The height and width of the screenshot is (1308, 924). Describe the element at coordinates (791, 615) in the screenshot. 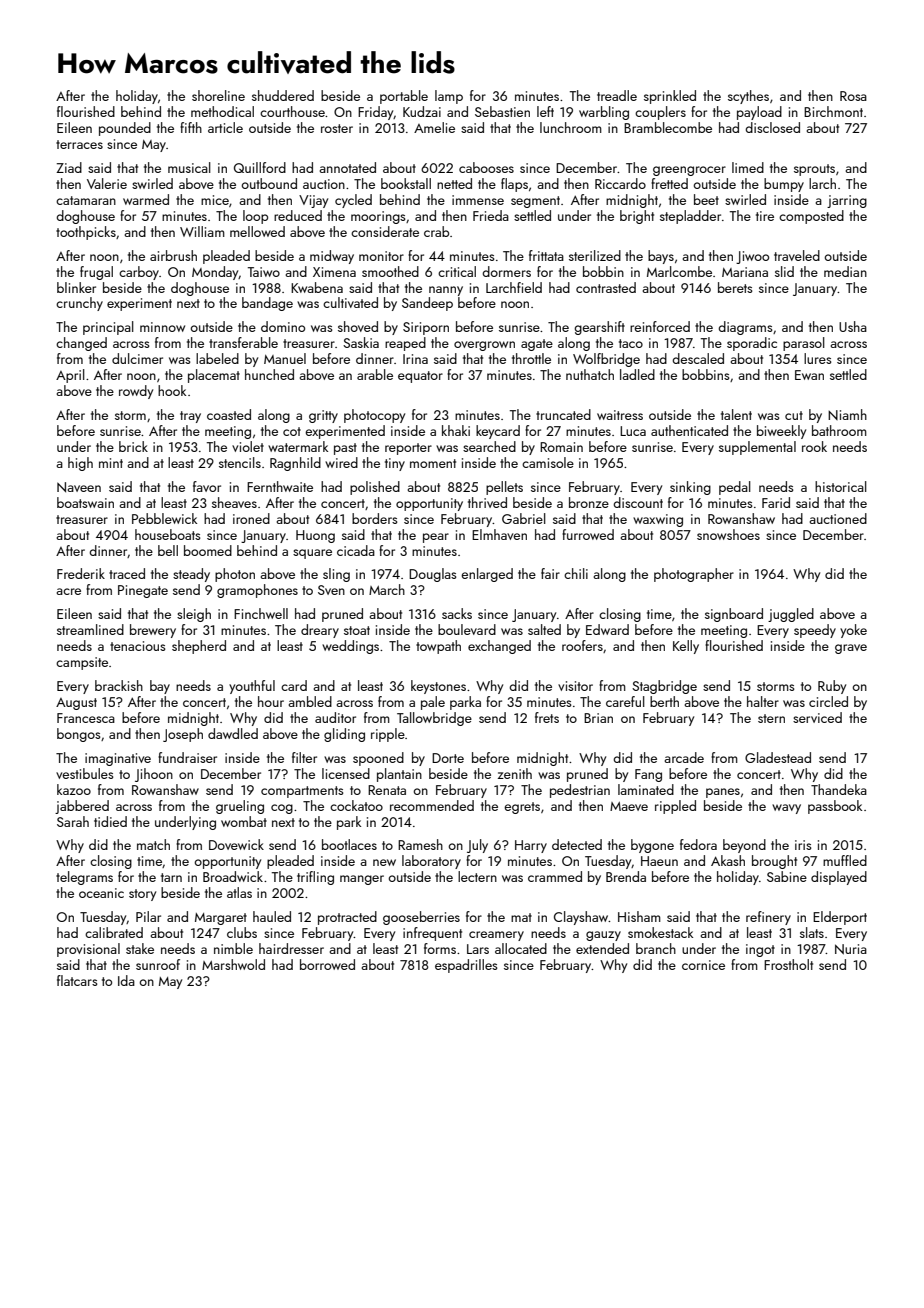

I see `juggled` at that location.
